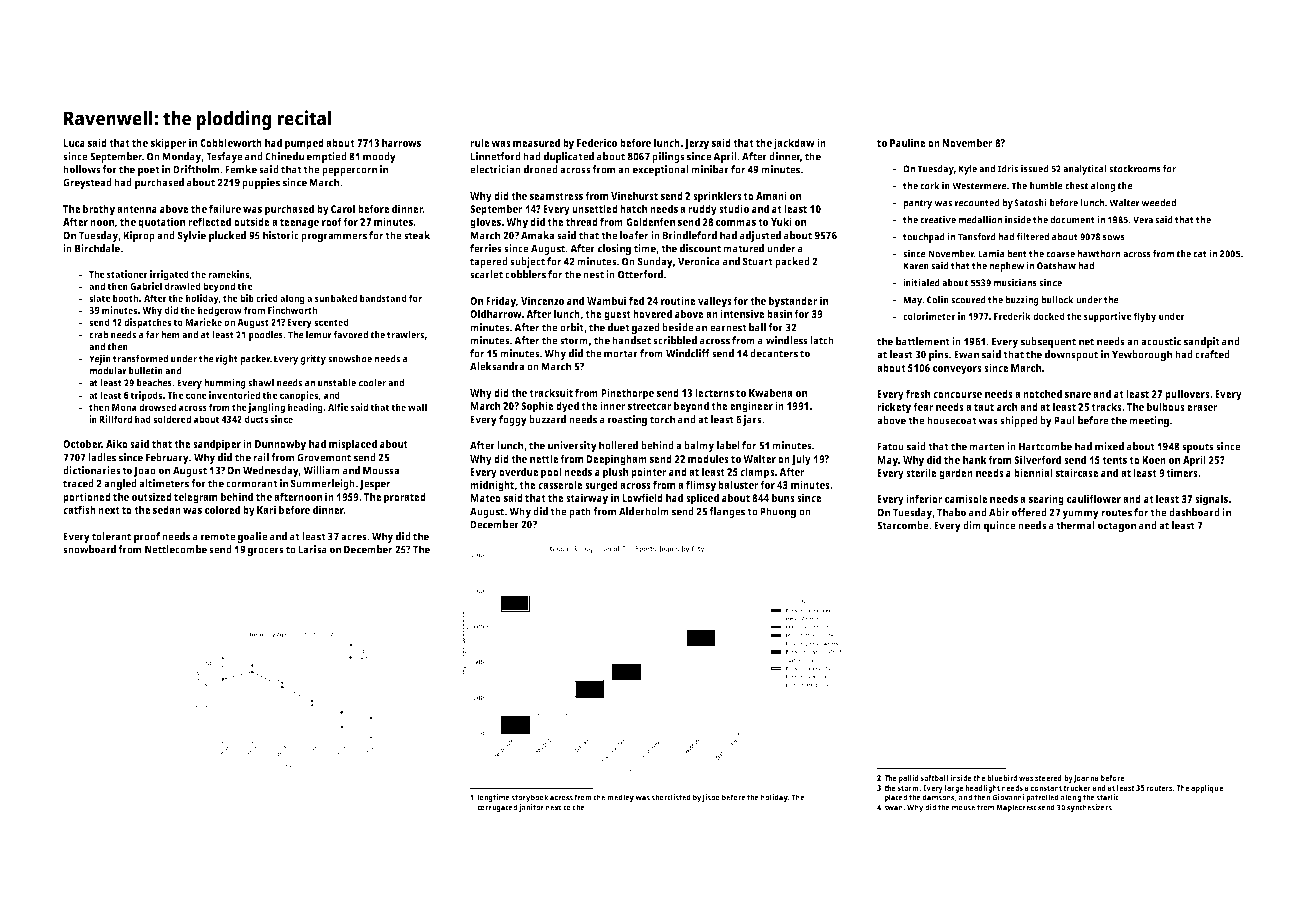  Describe the element at coordinates (738, 484) in the document. I see `baluster` at that location.
